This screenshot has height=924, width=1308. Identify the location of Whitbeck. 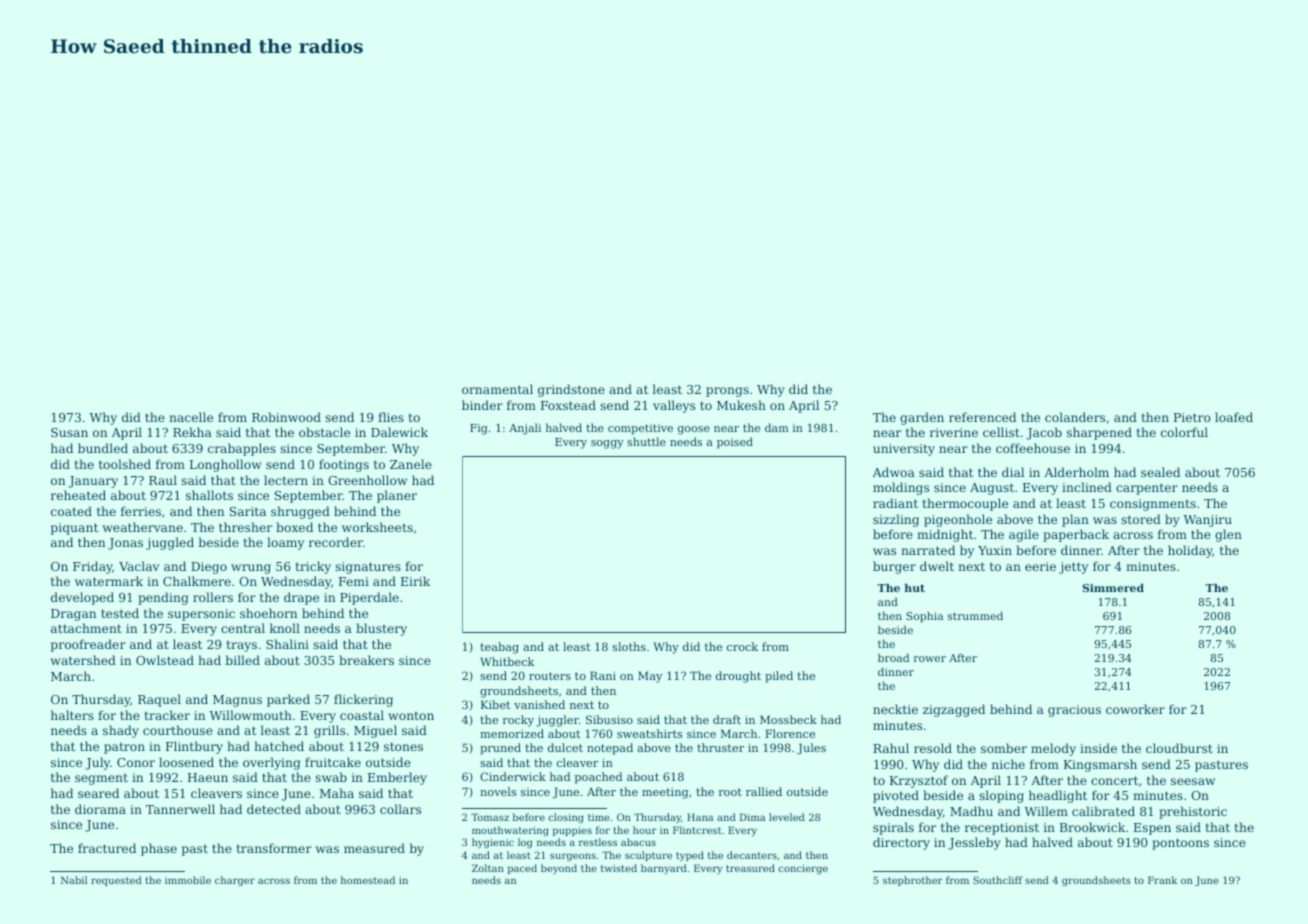
(507, 661).
